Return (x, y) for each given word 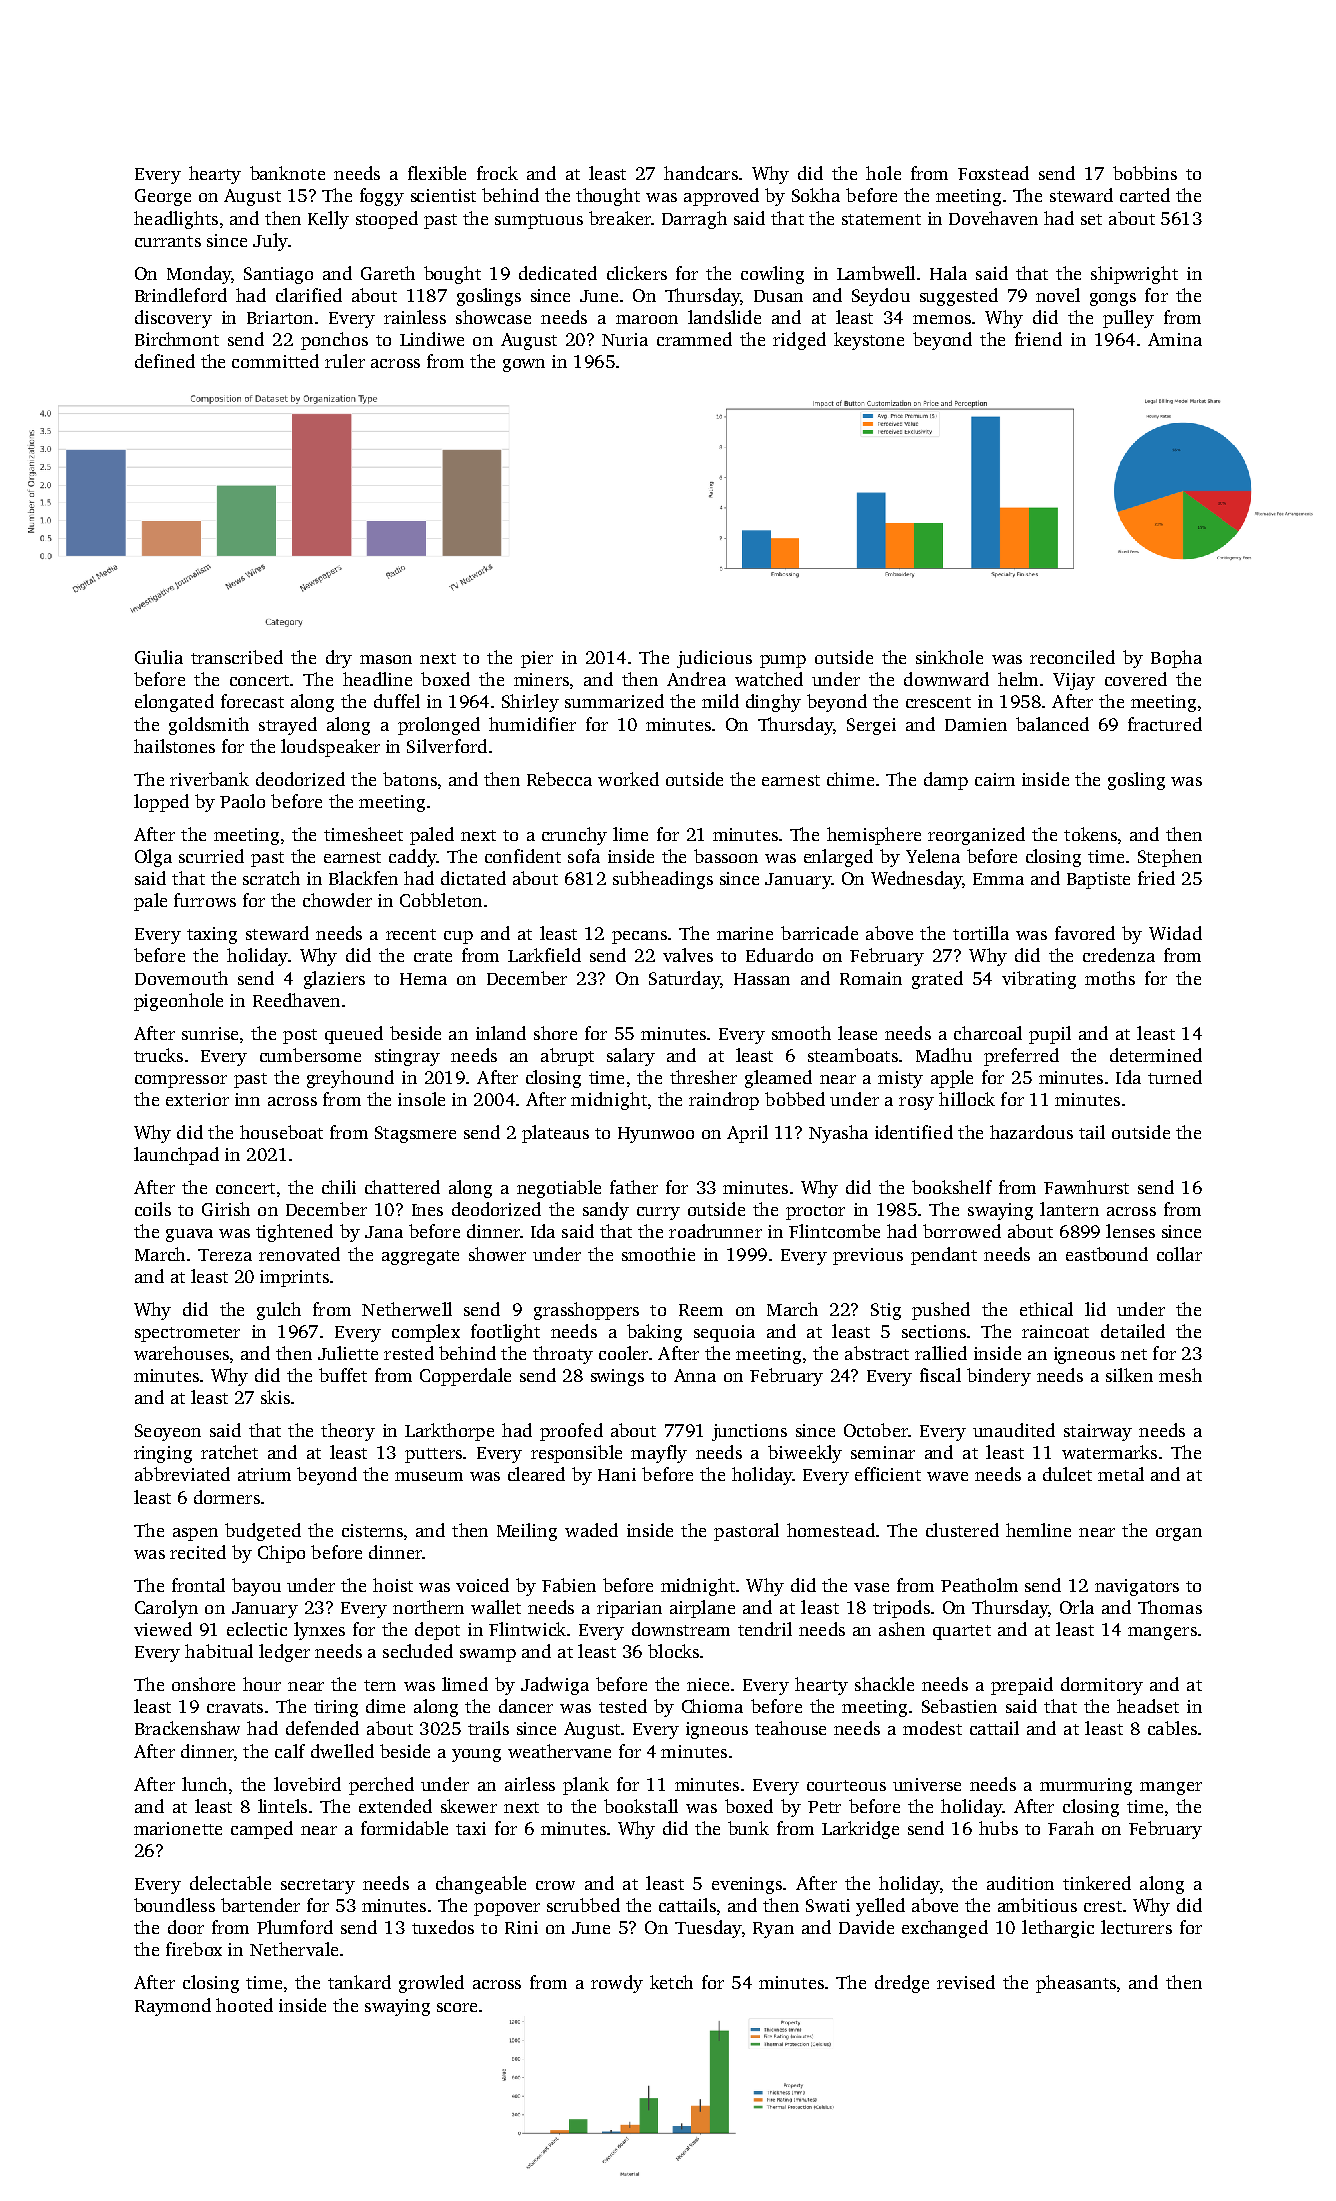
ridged (799, 341)
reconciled (1072, 657)
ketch (671, 1982)
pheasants (1076, 1984)
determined (1156, 1055)
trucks (158, 1055)
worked (628, 779)
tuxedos (443, 1927)
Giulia (159, 657)
